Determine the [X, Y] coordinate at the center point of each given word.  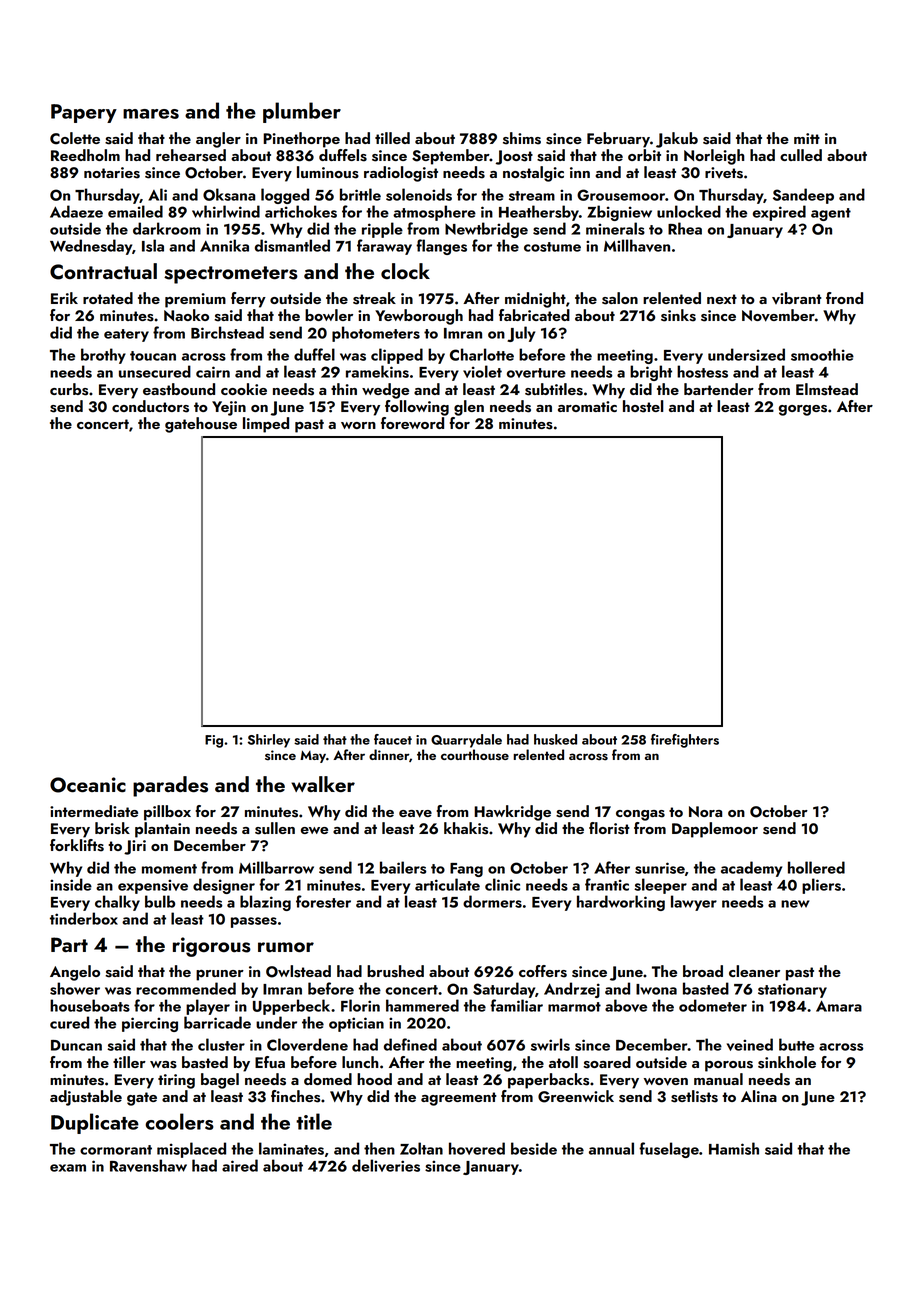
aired [240, 1165]
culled [801, 155]
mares [151, 114]
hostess [702, 371]
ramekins [377, 371]
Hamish [734, 1148]
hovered [477, 1148]
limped [266, 425]
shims [522, 138]
